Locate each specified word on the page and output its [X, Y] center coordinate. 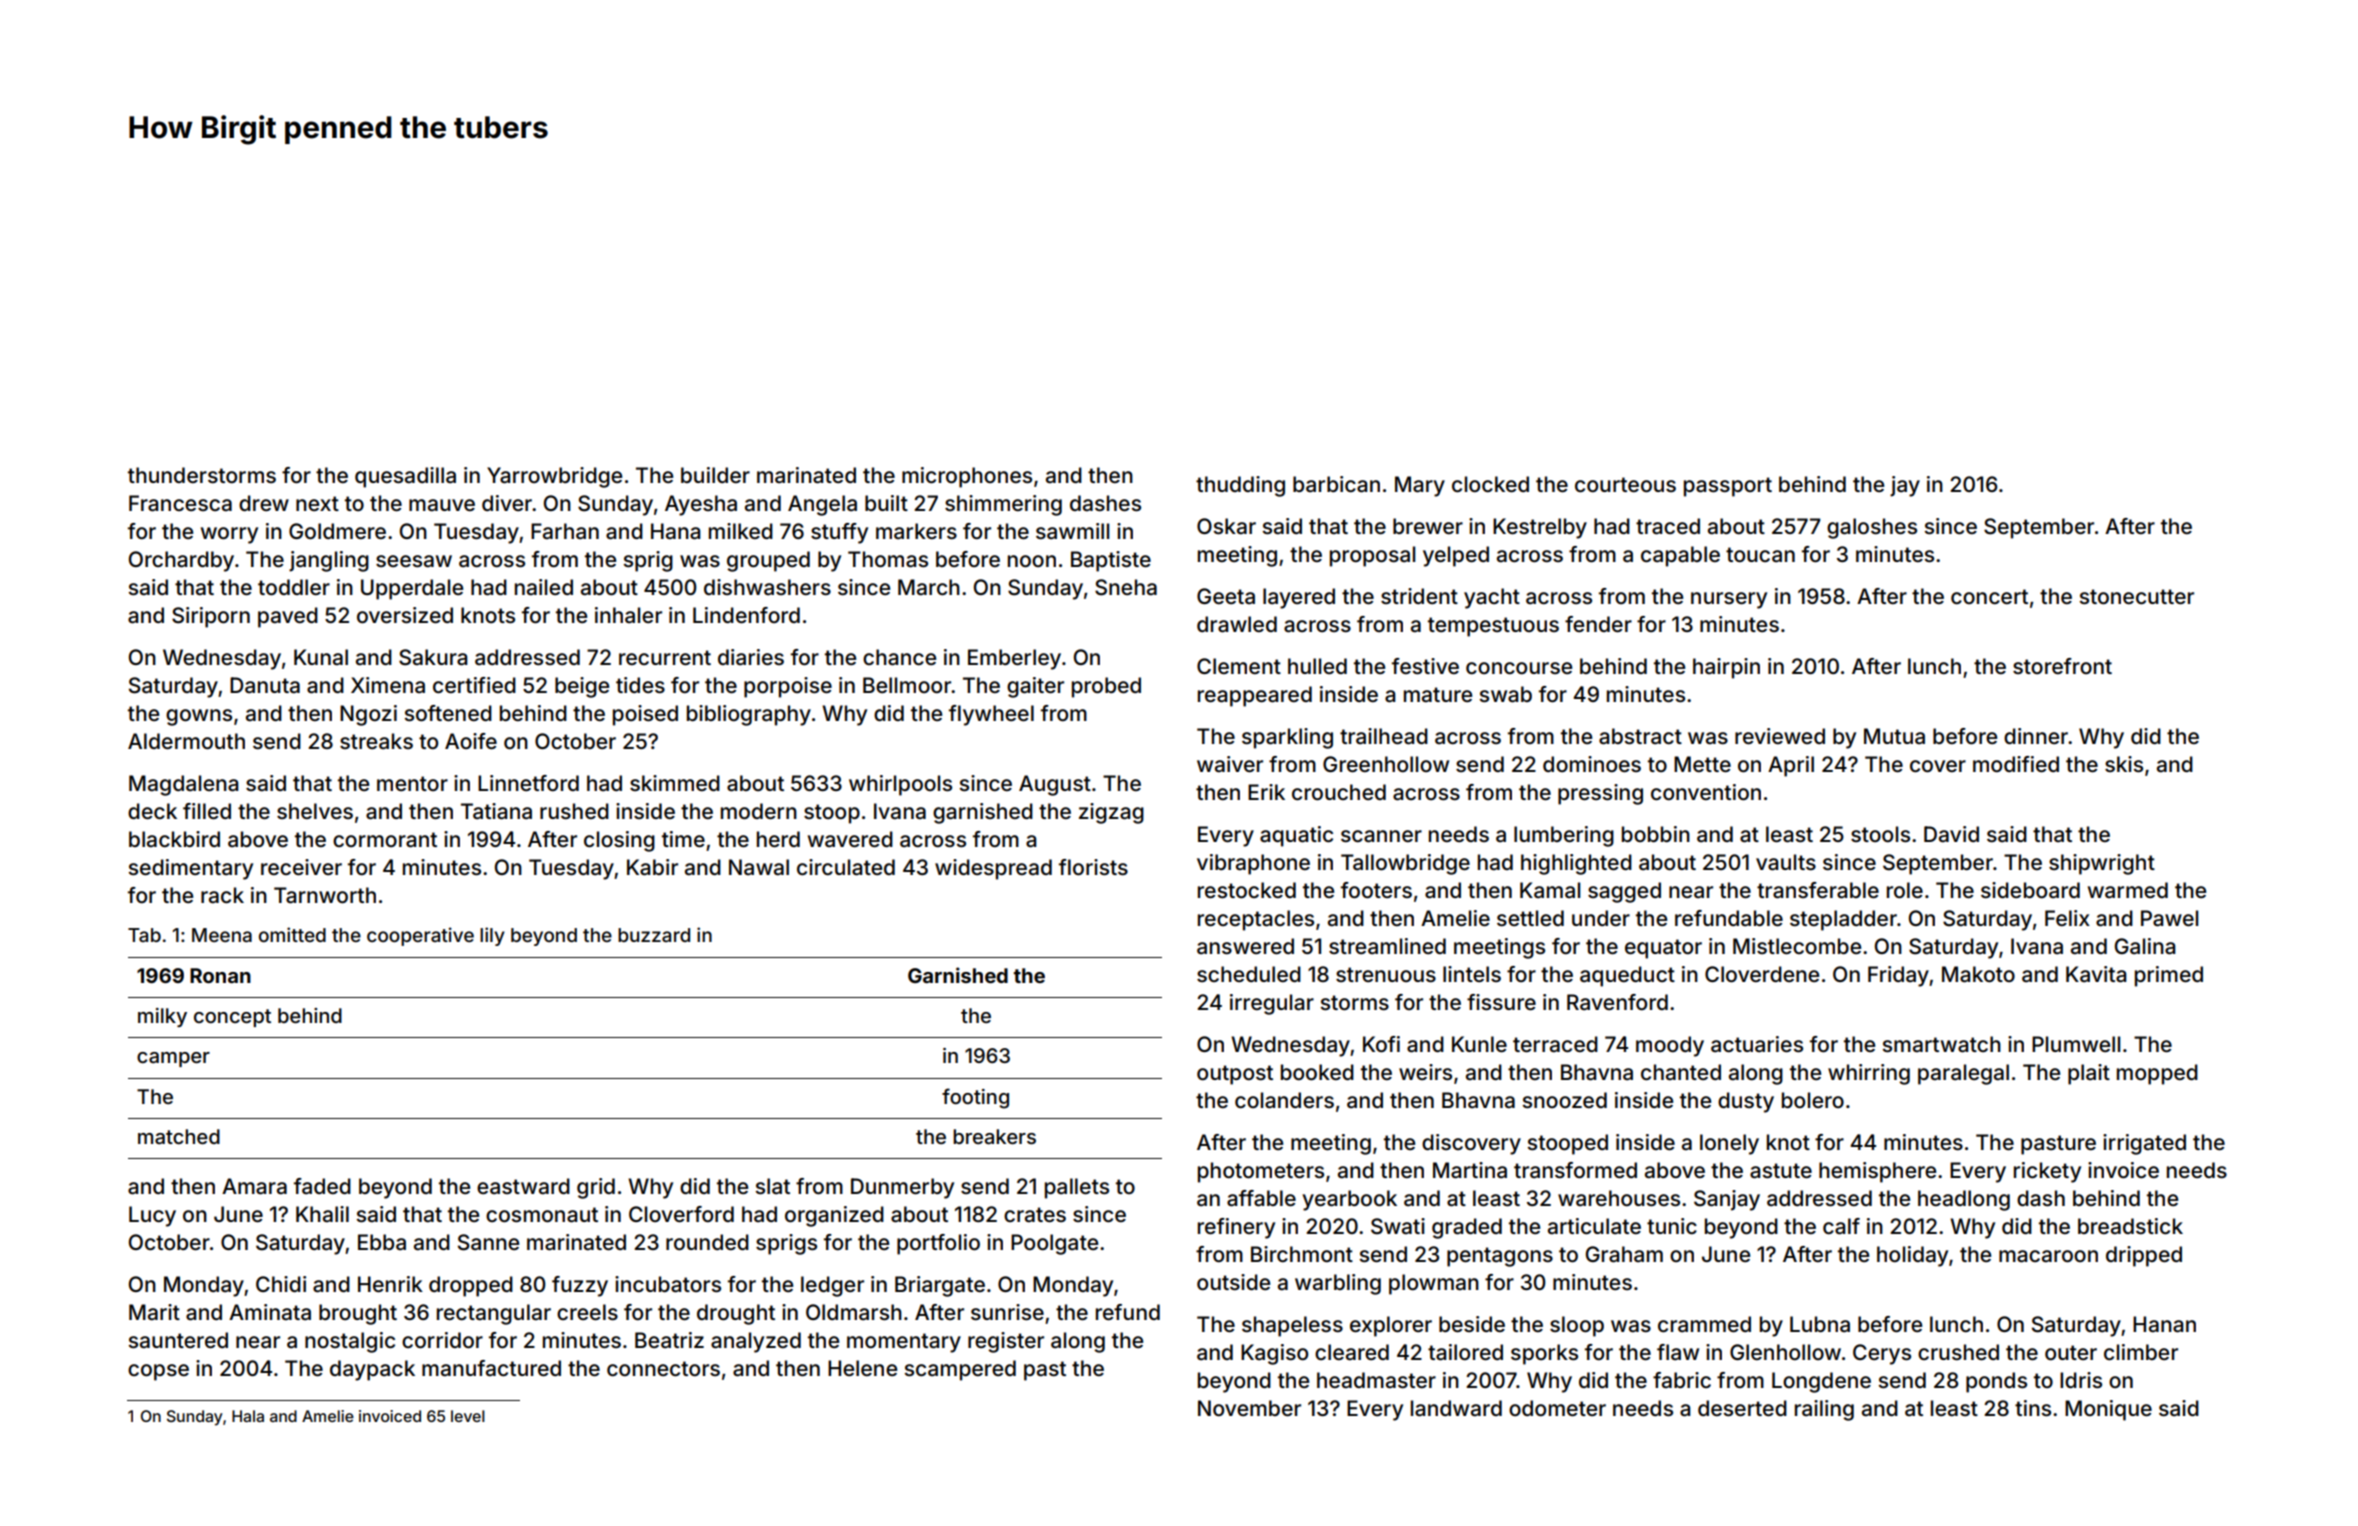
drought [736, 1314]
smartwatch [1941, 1044]
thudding [1240, 486]
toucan [1760, 555]
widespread [993, 869]
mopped [2157, 1074]
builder [715, 475]
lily [492, 936]
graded [1467, 1228]
